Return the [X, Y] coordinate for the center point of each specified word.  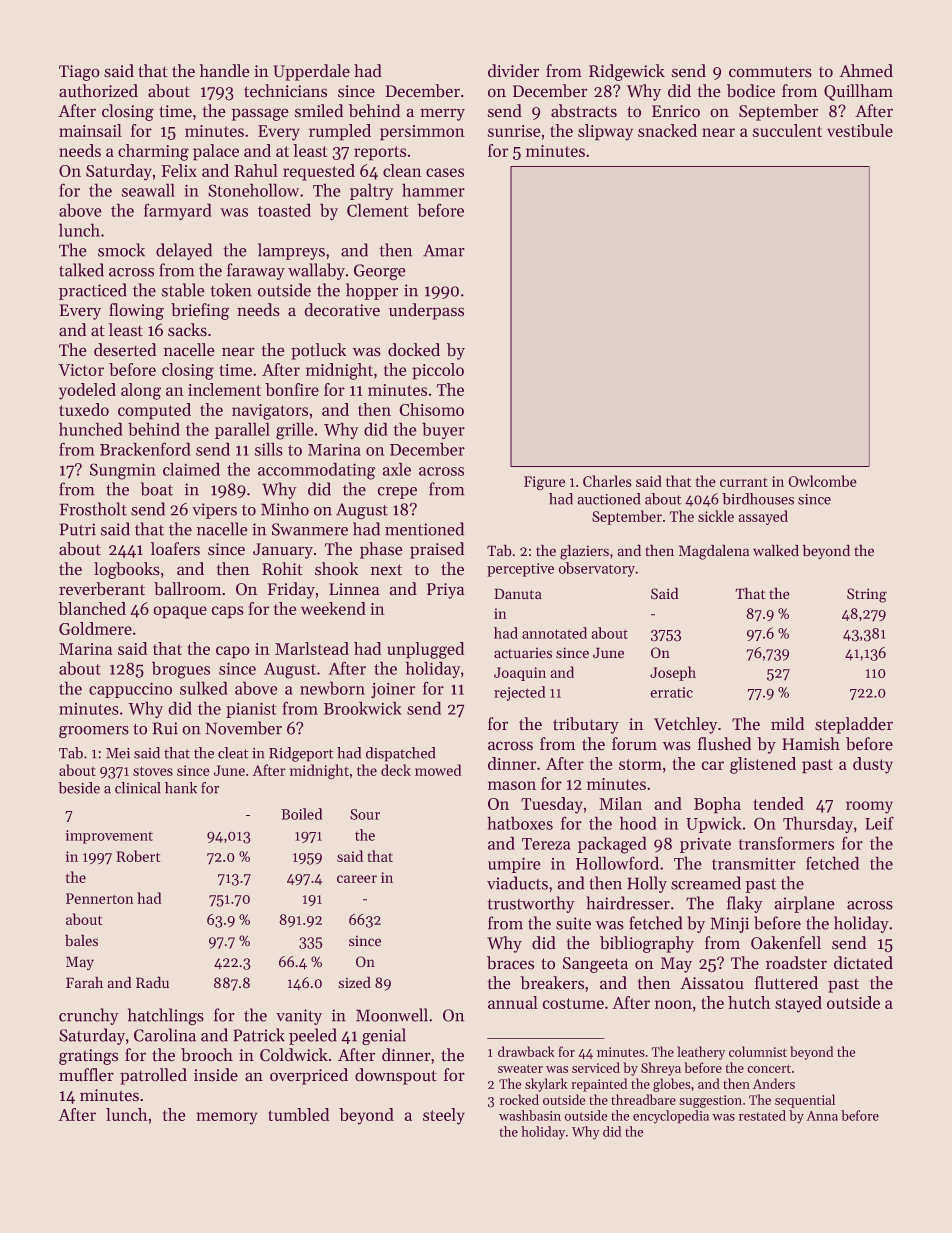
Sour [365, 814]
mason [512, 785]
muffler [86, 1075]
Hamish [811, 744]
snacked [667, 130]
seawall [148, 190]
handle [225, 71]
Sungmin [123, 471]
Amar [444, 250]
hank [181, 788]
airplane [804, 904]
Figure [544, 483]
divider [513, 71]
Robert [138, 856]
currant [744, 482]
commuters [770, 72]
